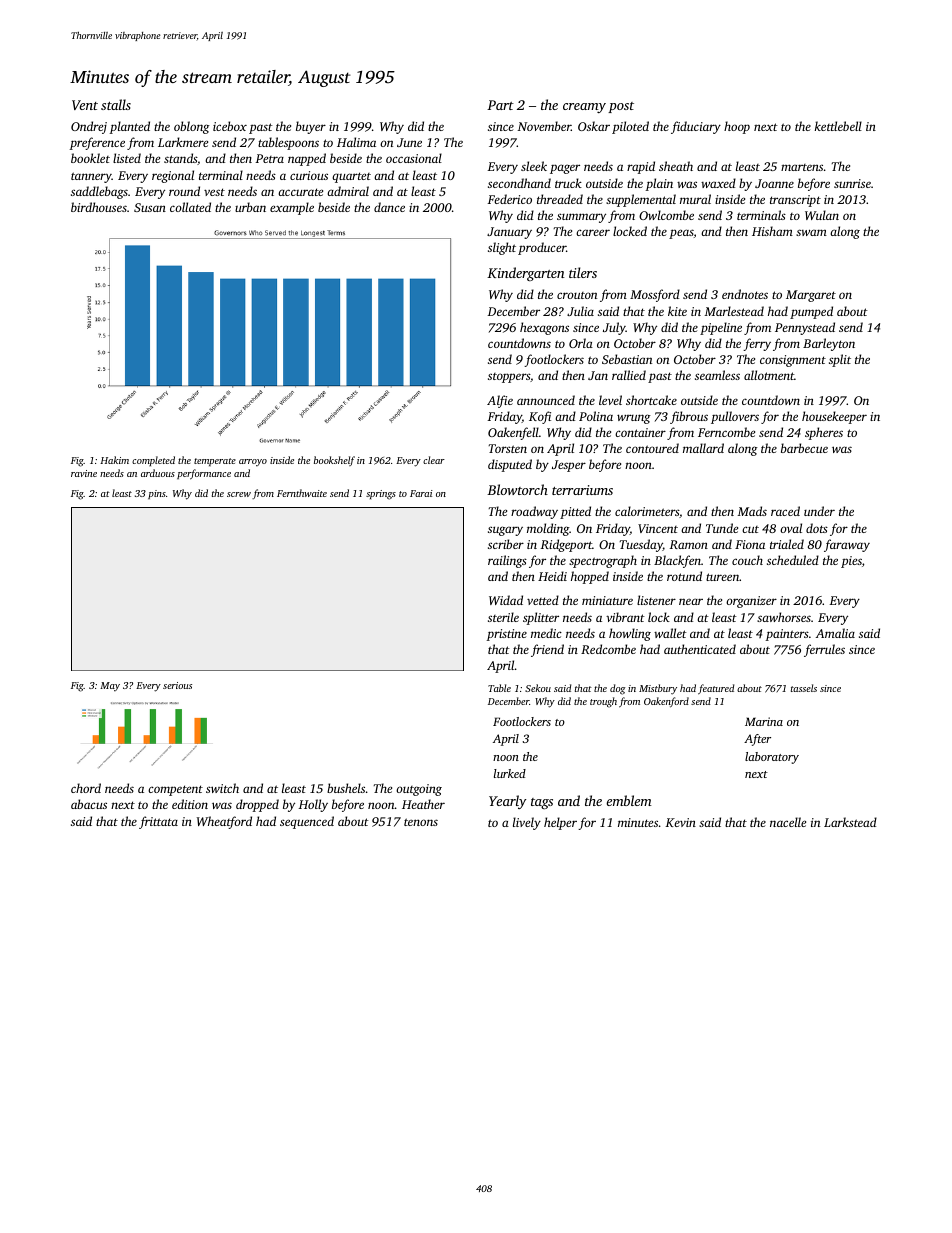 The image size is (952, 1233). Describe the element at coordinates (680, 822) in the screenshot. I see `Kevin` at that location.
